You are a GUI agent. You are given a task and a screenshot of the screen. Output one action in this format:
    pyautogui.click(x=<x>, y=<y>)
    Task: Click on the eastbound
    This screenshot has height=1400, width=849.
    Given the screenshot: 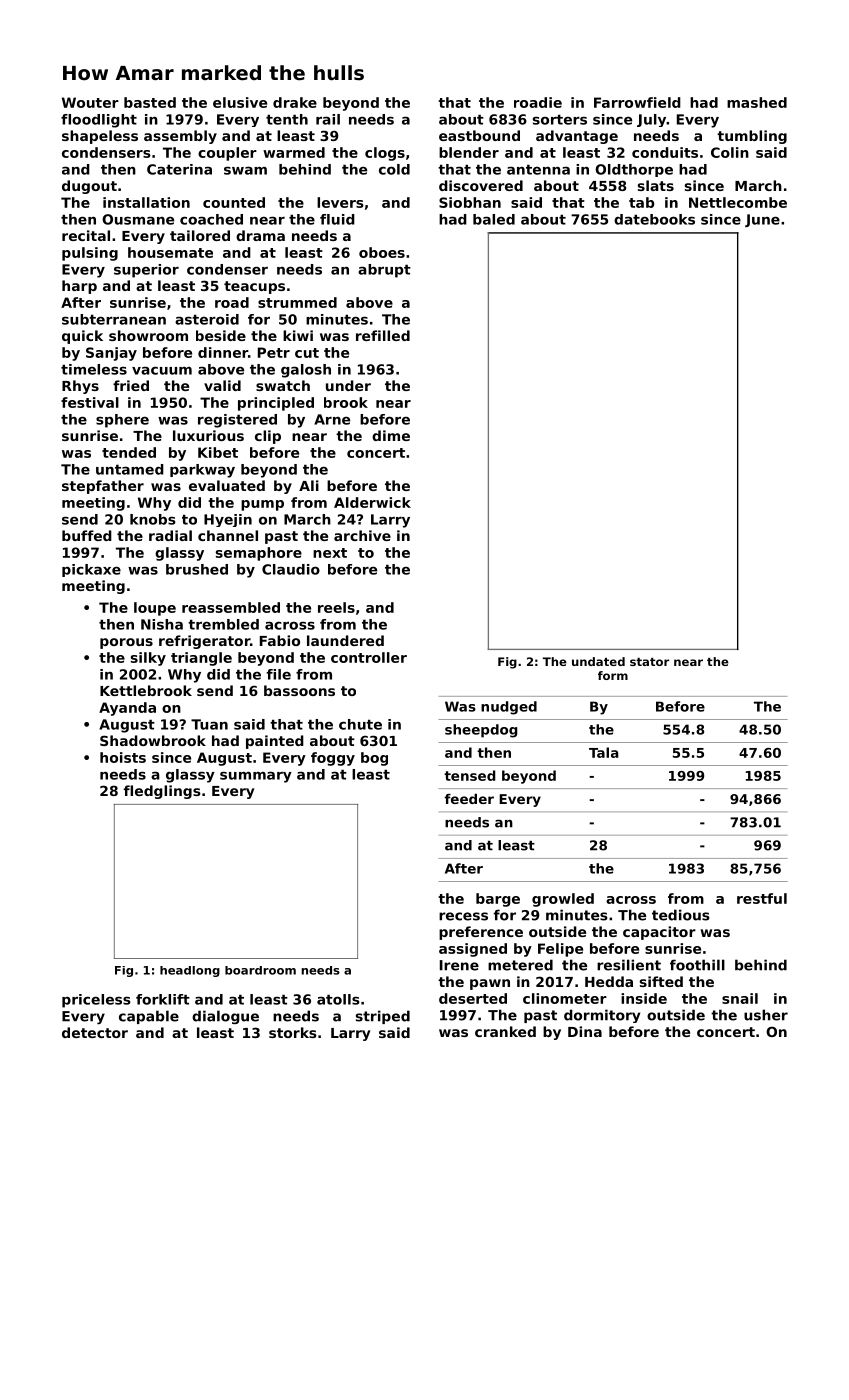 What is the action you would take?
    pyautogui.click(x=479, y=135)
